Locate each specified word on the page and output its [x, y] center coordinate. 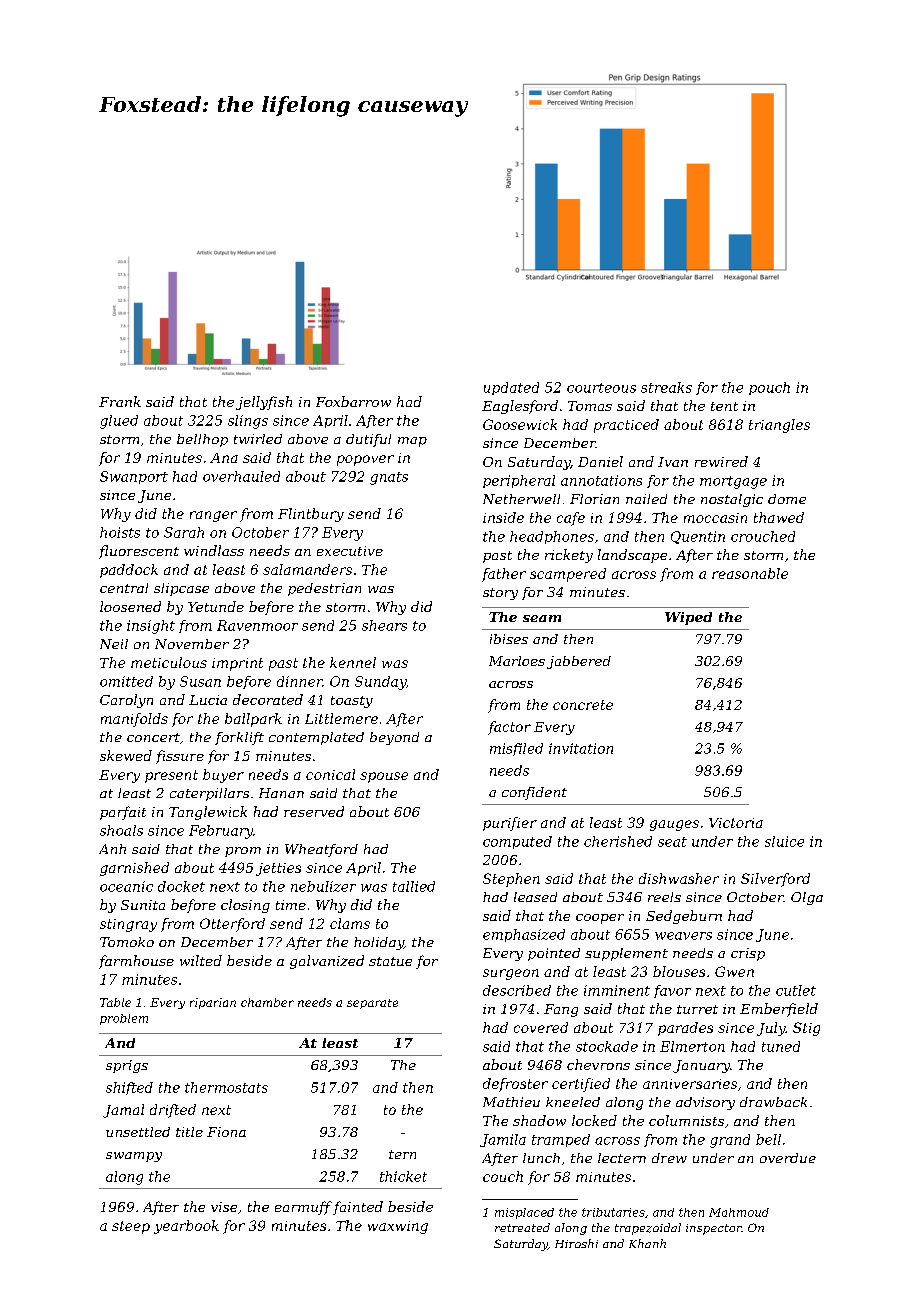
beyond [394, 738]
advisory [705, 1103]
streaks [666, 387]
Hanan [281, 793]
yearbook [186, 1227]
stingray [128, 925]
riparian [213, 1003]
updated [511, 388]
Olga [807, 898]
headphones [552, 537]
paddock [129, 571]
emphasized [524, 935]
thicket [403, 1176]
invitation [581, 748]
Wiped [688, 618]
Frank [120, 401]
